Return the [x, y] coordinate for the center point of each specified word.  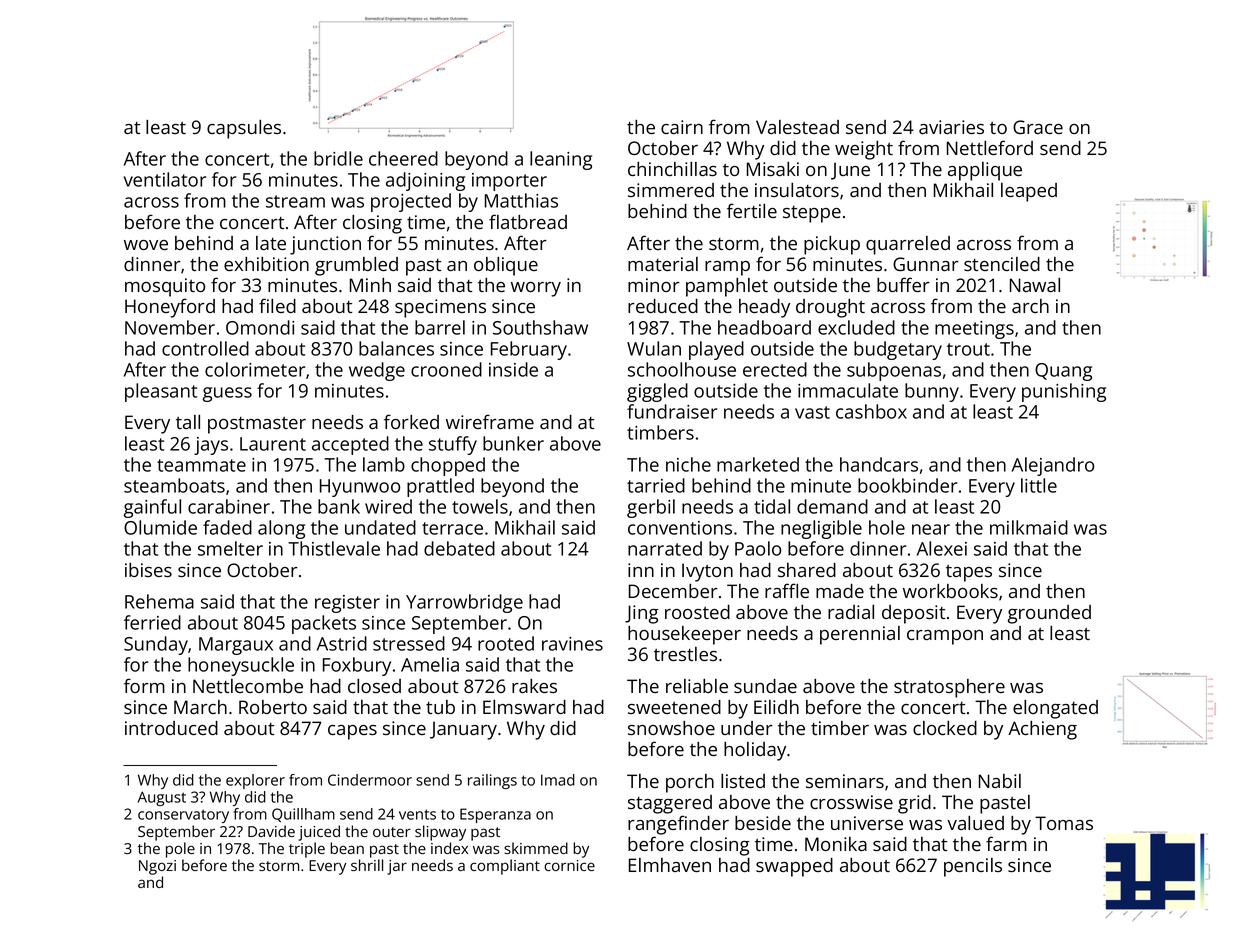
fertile [752, 210]
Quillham [303, 815]
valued [975, 823]
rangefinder [678, 825]
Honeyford [170, 308]
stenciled [1002, 264]
